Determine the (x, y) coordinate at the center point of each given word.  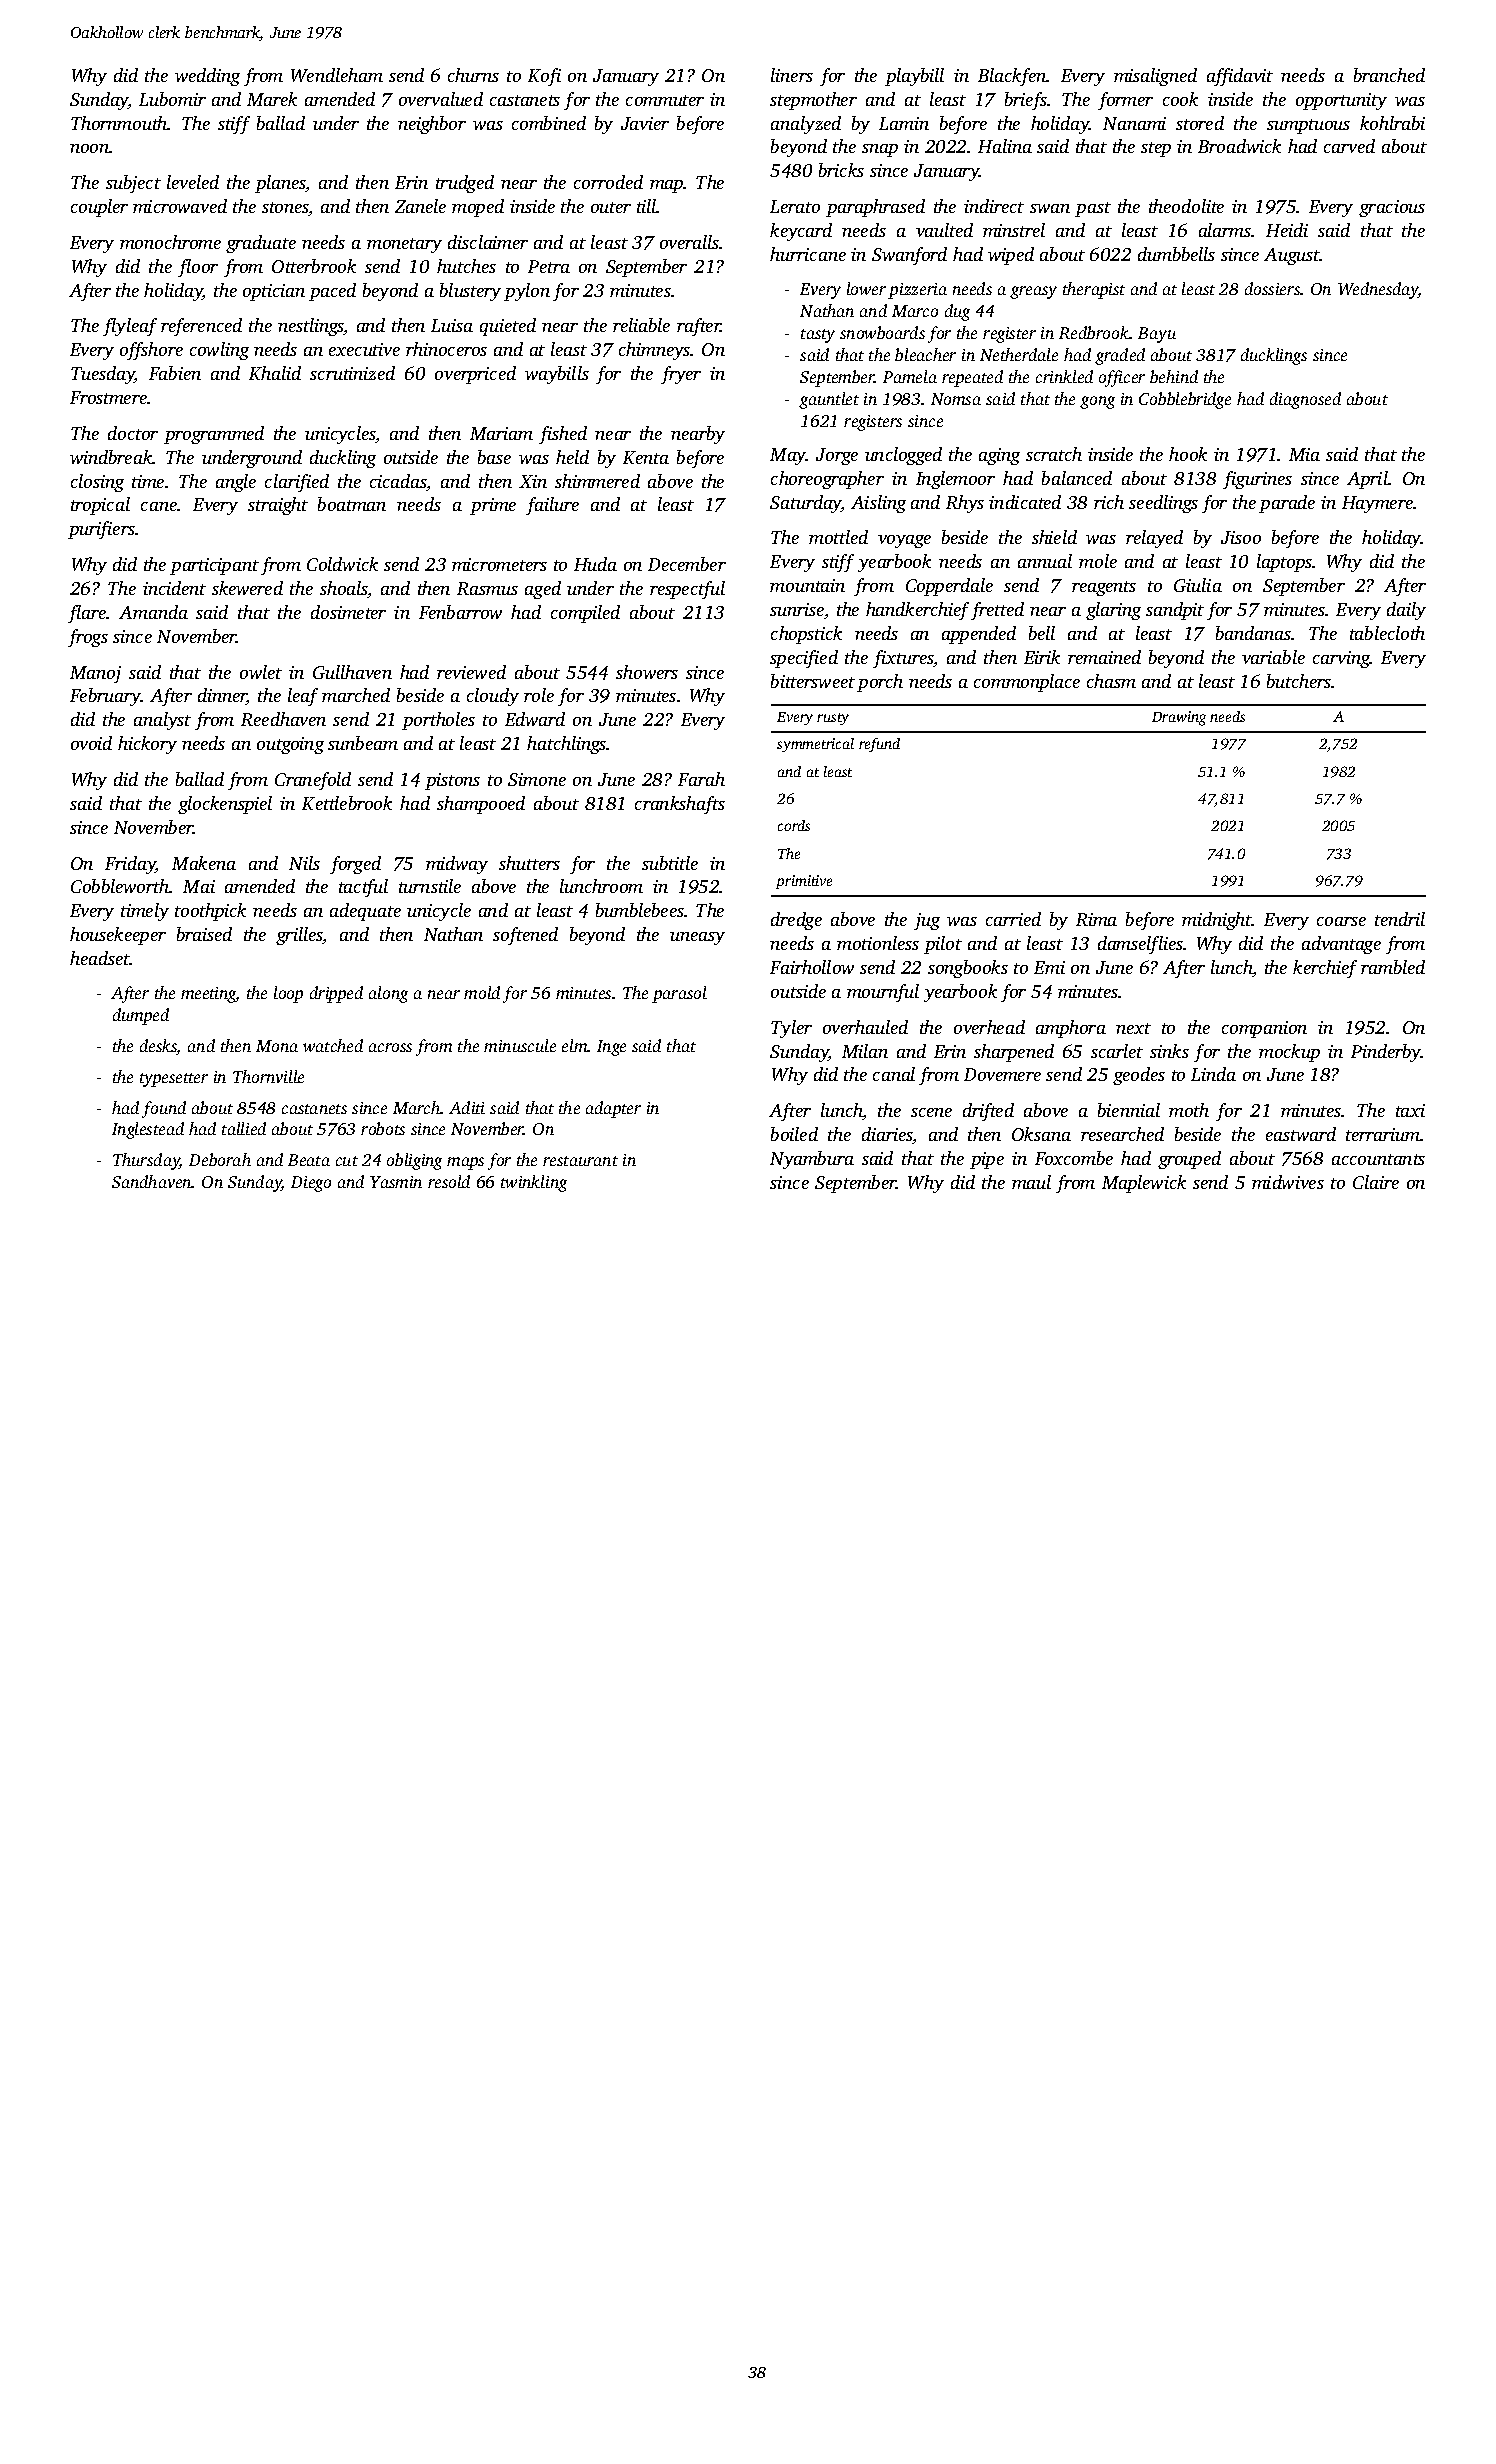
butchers (1299, 681)
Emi (1049, 967)
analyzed (806, 125)
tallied (244, 1128)
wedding (207, 77)
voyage (904, 541)
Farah (701, 779)
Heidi (1287, 230)
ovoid (91, 743)
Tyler (791, 1029)
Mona (277, 1046)
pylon (527, 292)
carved (1349, 146)
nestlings (311, 327)
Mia (1304, 454)
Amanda (153, 612)
